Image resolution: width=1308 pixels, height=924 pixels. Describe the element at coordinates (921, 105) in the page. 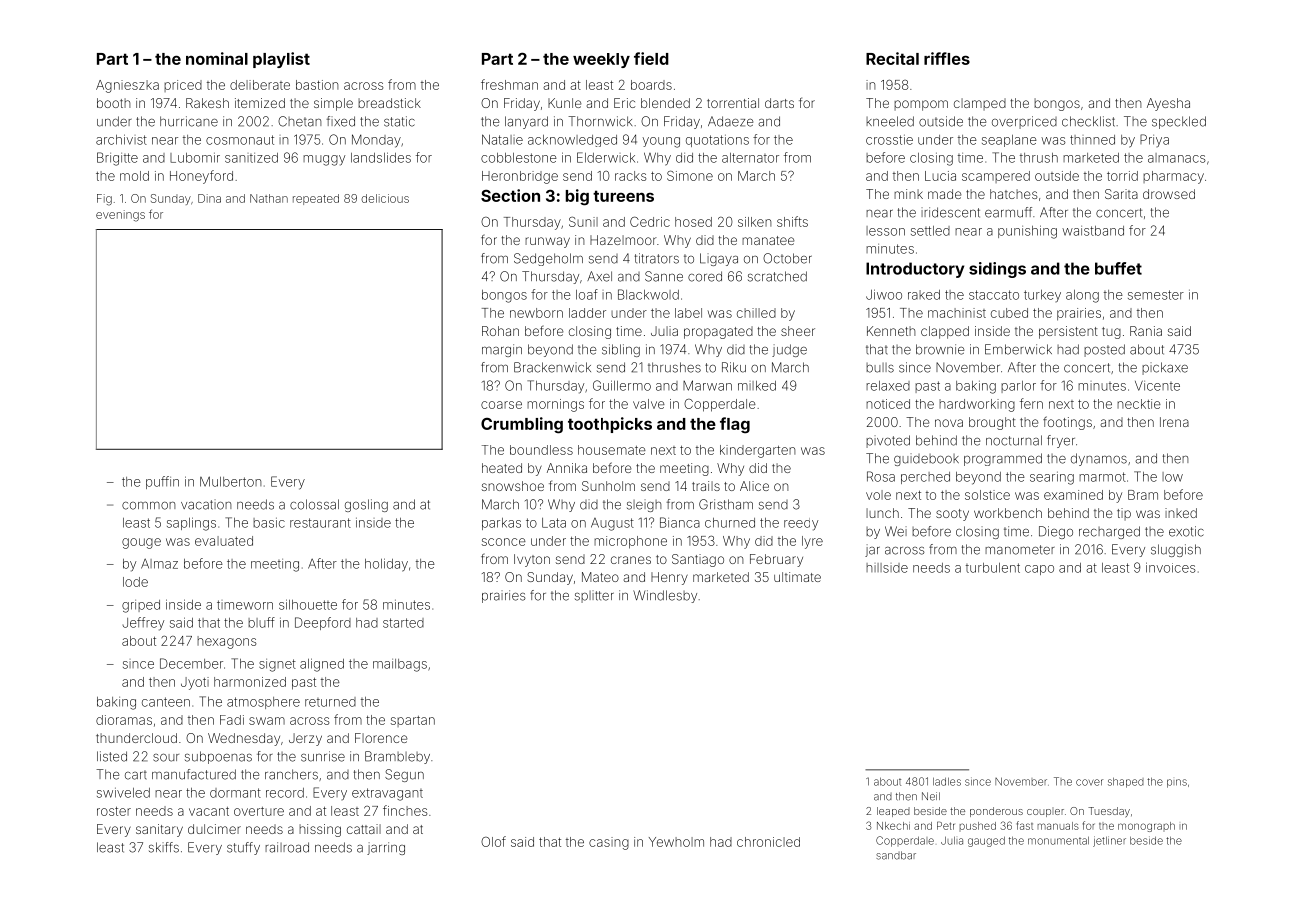

I see `pompom` at that location.
